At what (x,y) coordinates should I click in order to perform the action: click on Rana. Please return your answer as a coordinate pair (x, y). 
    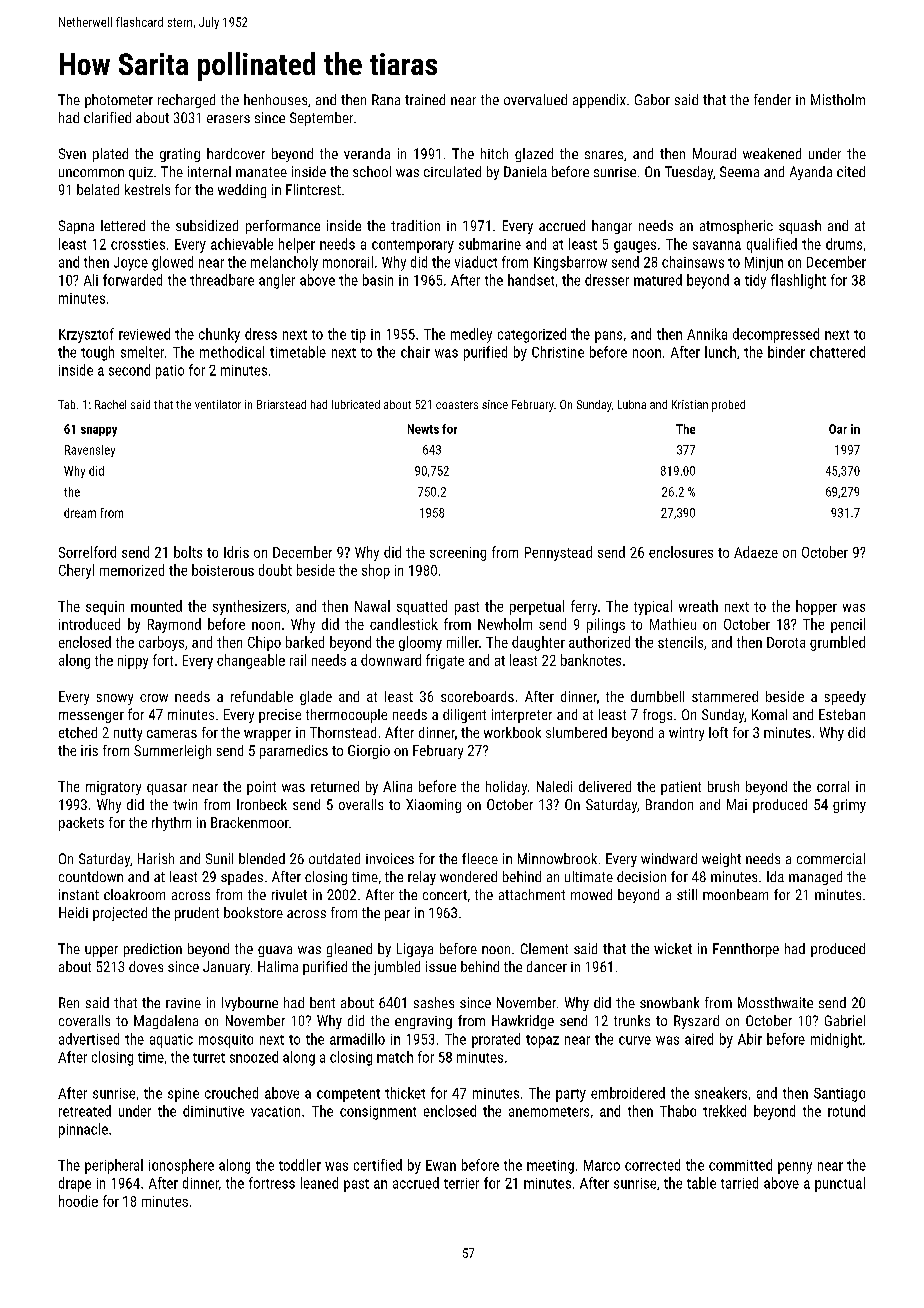
    Looking at the image, I should click on (386, 99).
